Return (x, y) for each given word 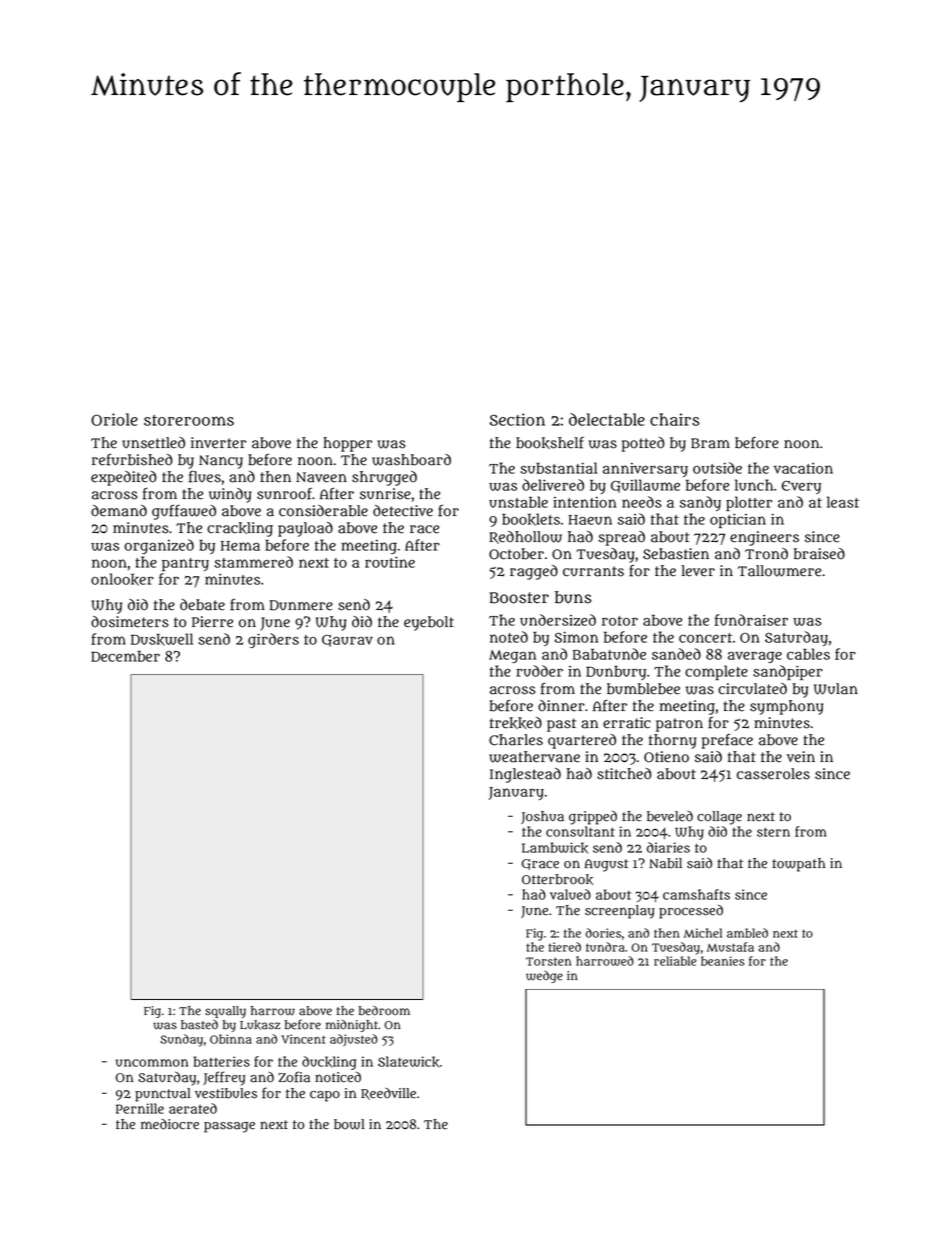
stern (773, 832)
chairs (674, 419)
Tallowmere (779, 571)
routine (390, 562)
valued (570, 894)
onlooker (122, 579)
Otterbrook (557, 879)
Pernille (140, 1108)
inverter (218, 443)
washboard (411, 460)
